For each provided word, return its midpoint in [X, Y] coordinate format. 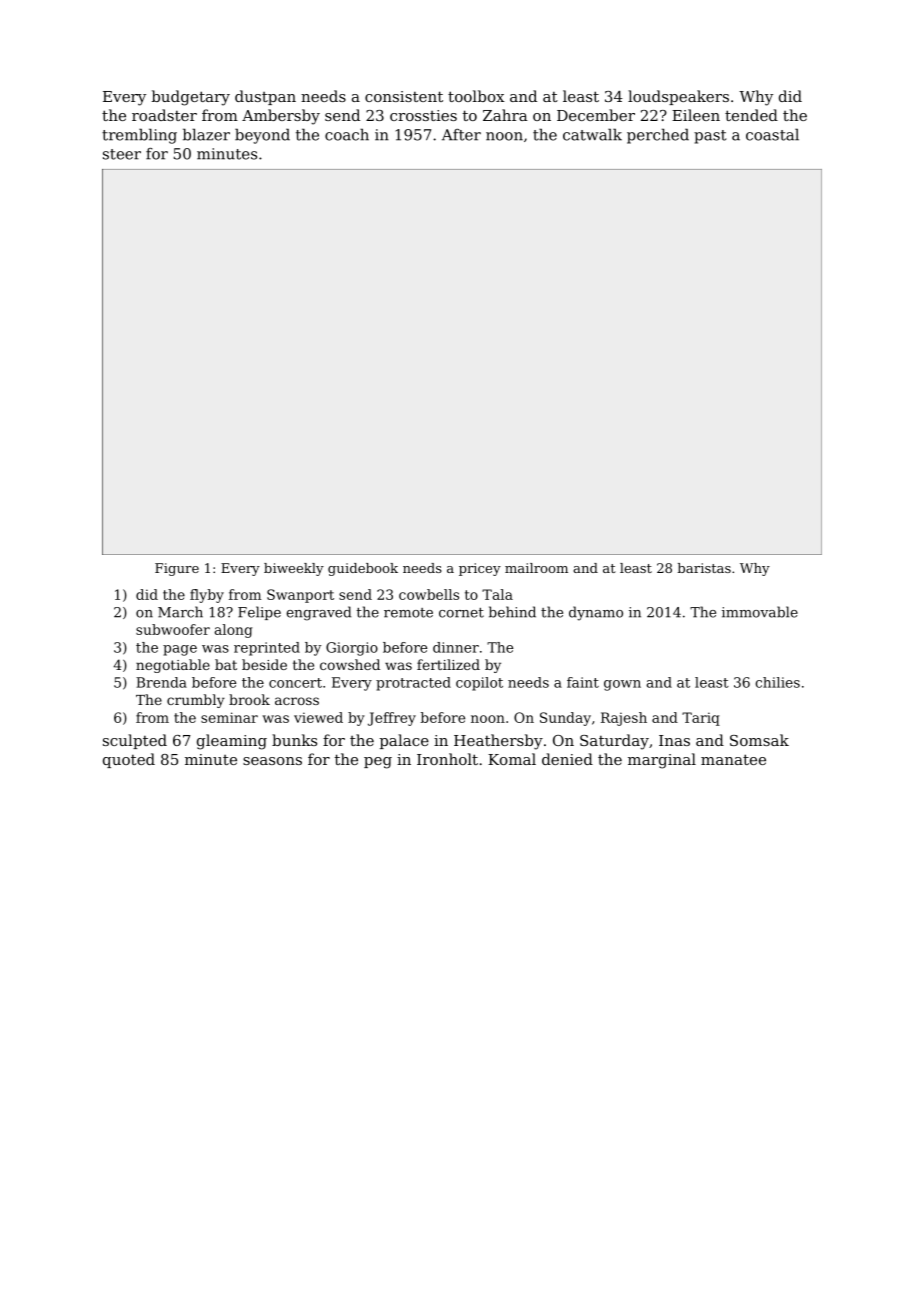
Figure [177, 569]
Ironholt [447, 759]
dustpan [265, 97]
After [461, 135]
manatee [733, 759]
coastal [772, 134]
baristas [704, 568]
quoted [129, 760]
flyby [207, 596]
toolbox [476, 96]
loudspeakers [678, 97]
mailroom [536, 568]
